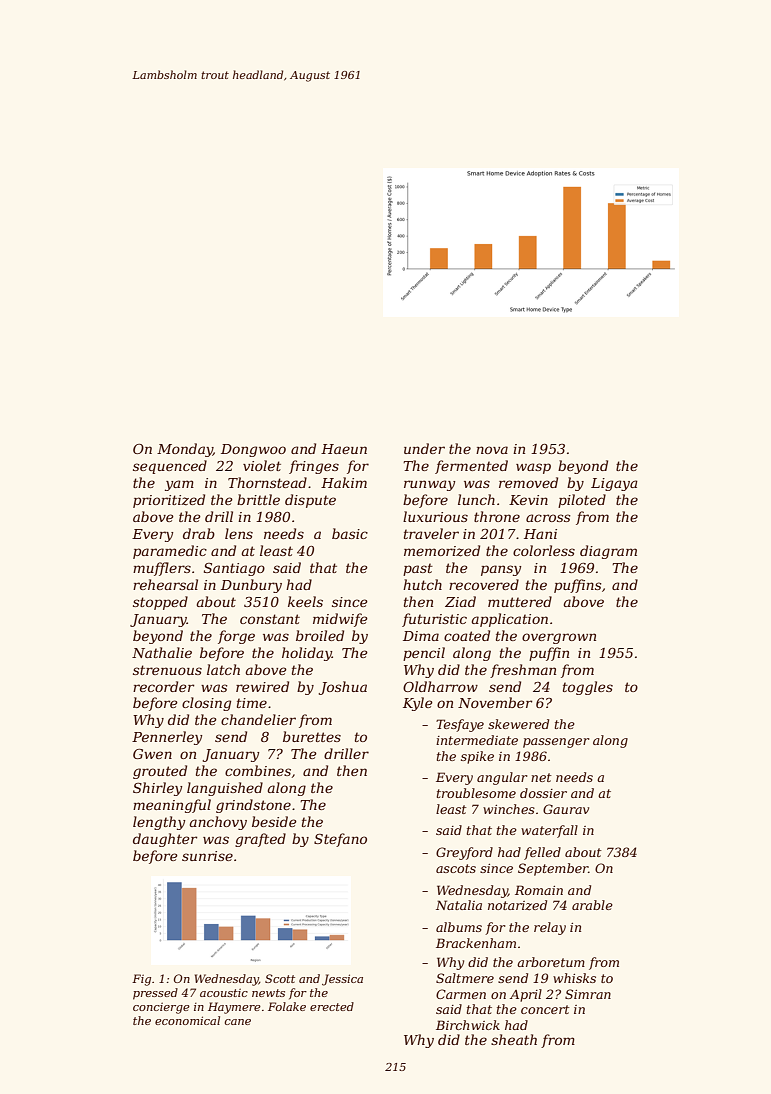 Image resolution: width=771 pixels, height=1094 pixels. Describe the element at coordinates (234, 1008) in the document. I see `Haymere` at that location.
